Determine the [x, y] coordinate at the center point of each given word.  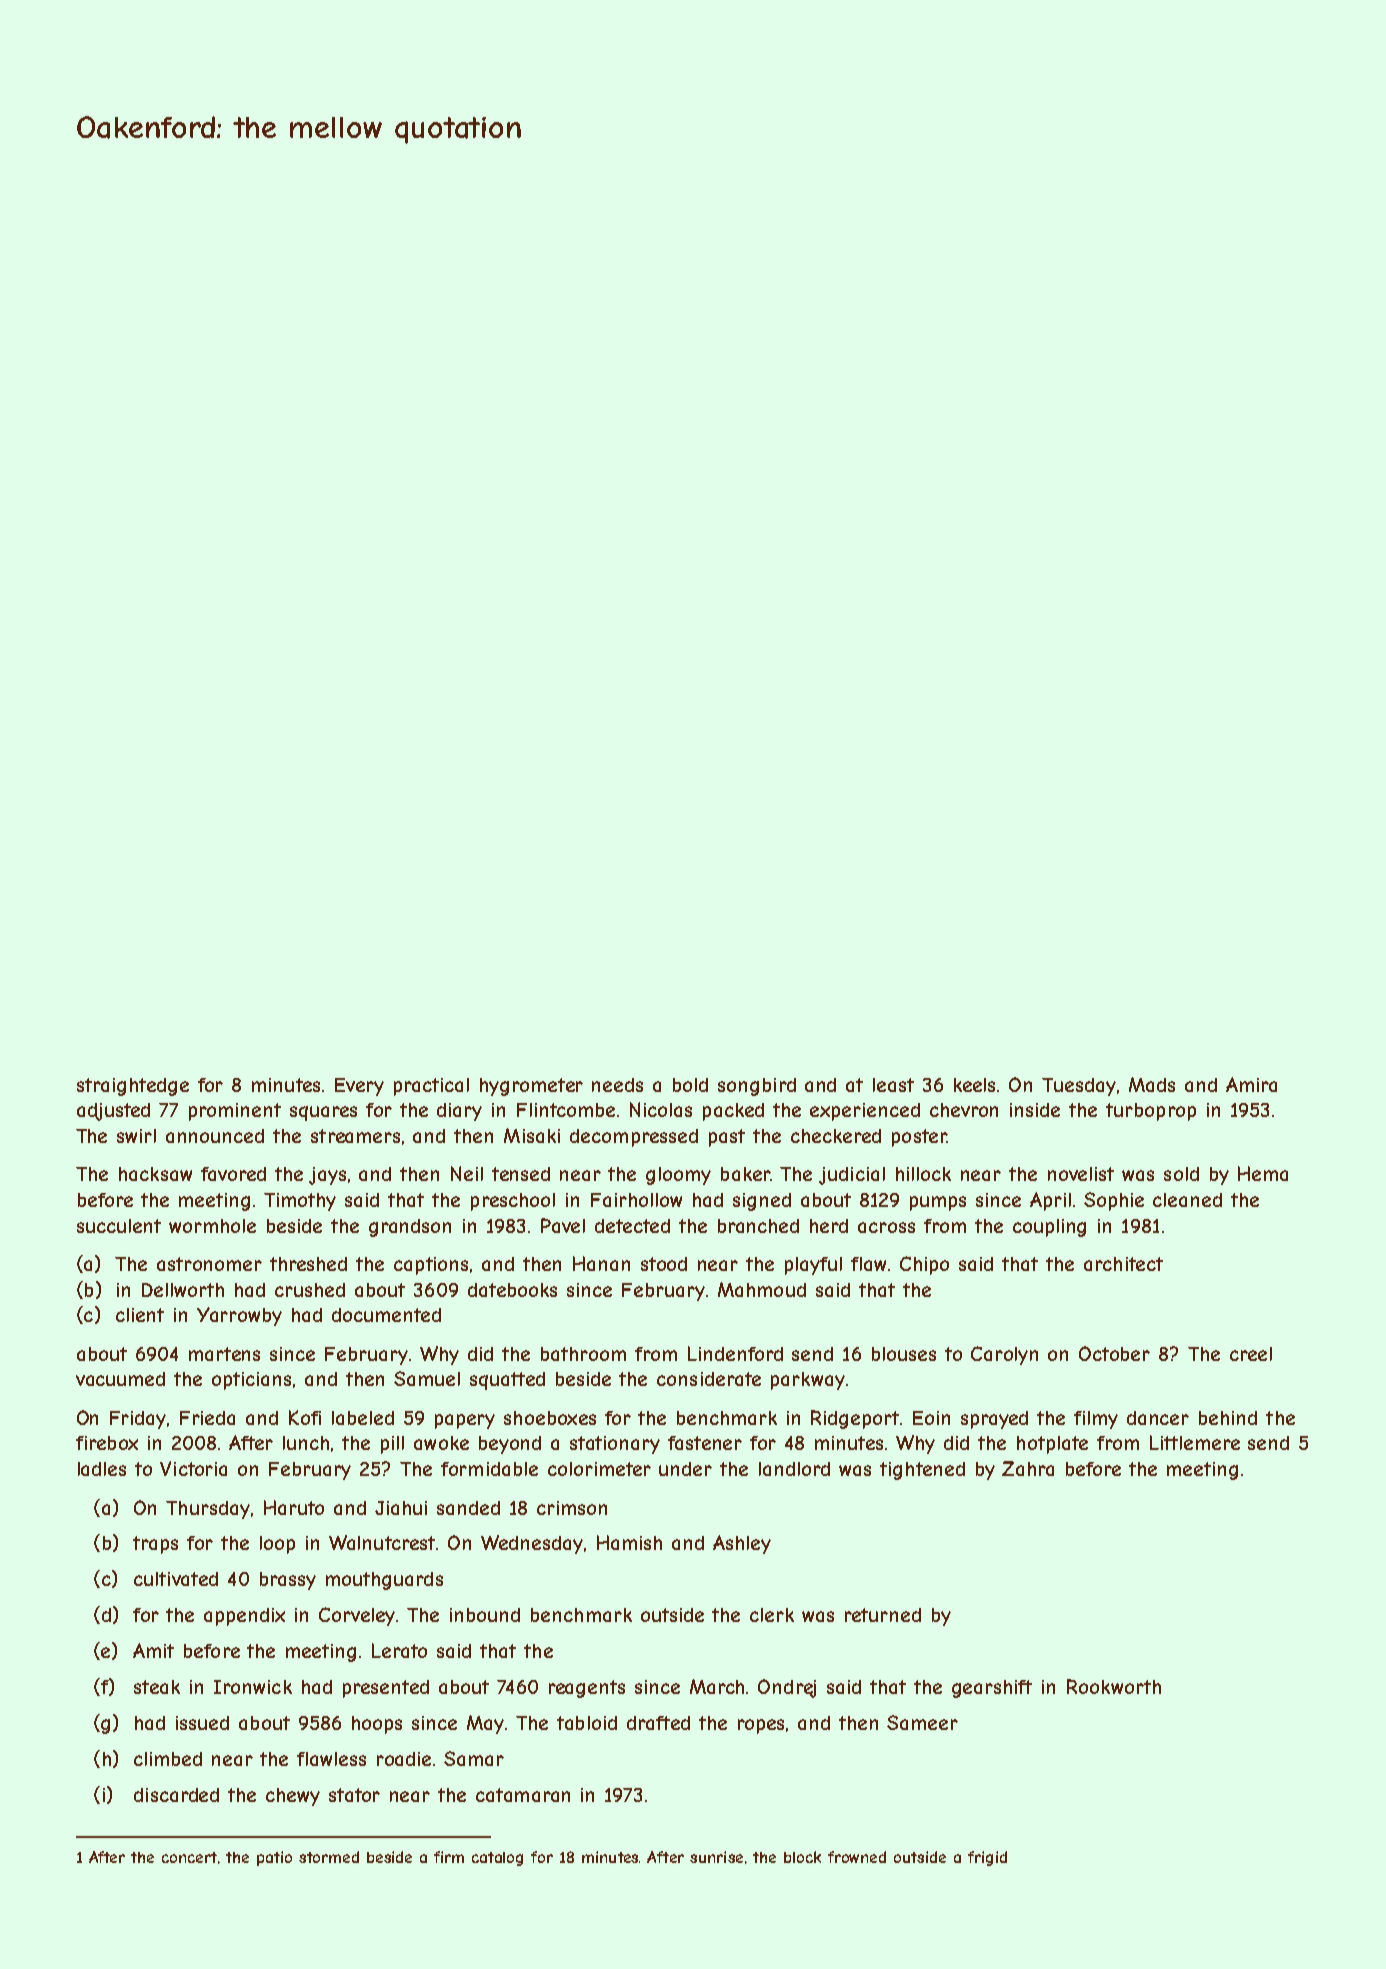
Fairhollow [636, 1200]
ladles [102, 1469]
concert [189, 1857]
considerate [709, 1379]
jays [327, 1176]
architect [1123, 1264]
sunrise [716, 1857]
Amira [1251, 1084]
